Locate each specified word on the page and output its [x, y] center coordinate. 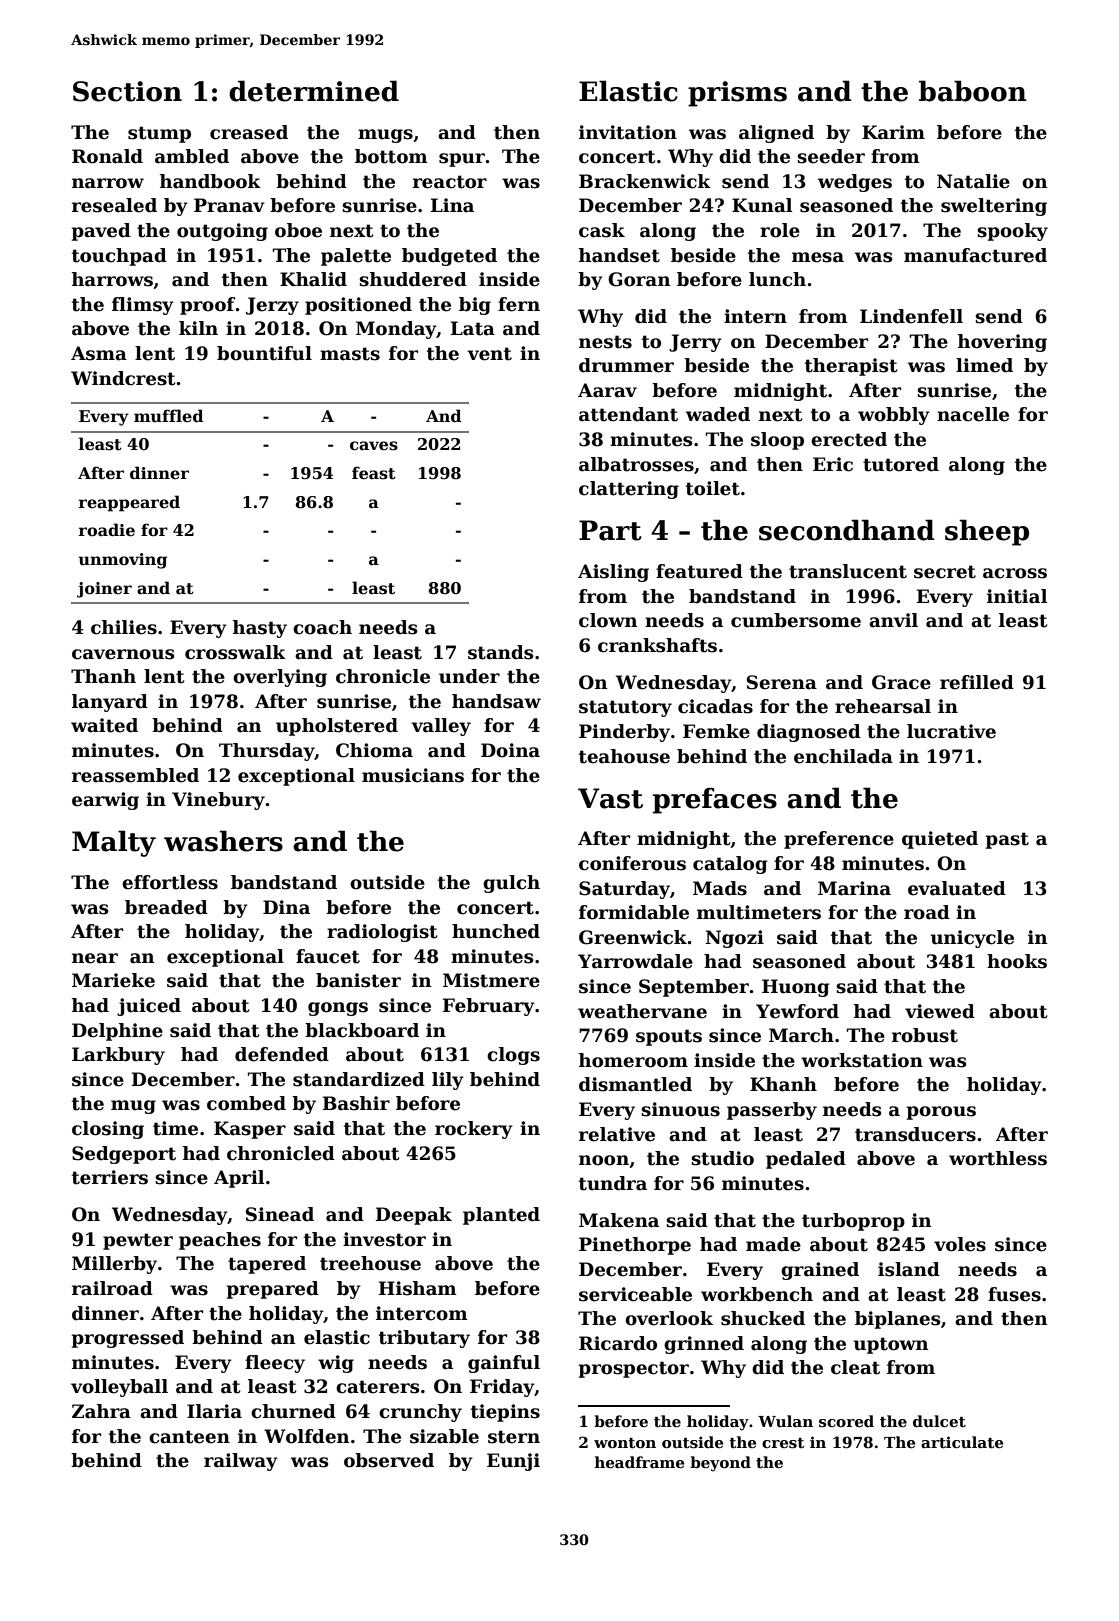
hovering [1002, 343]
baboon [973, 91]
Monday [396, 330]
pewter [138, 1241]
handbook [210, 181]
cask [602, 230]
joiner [104, 590]
